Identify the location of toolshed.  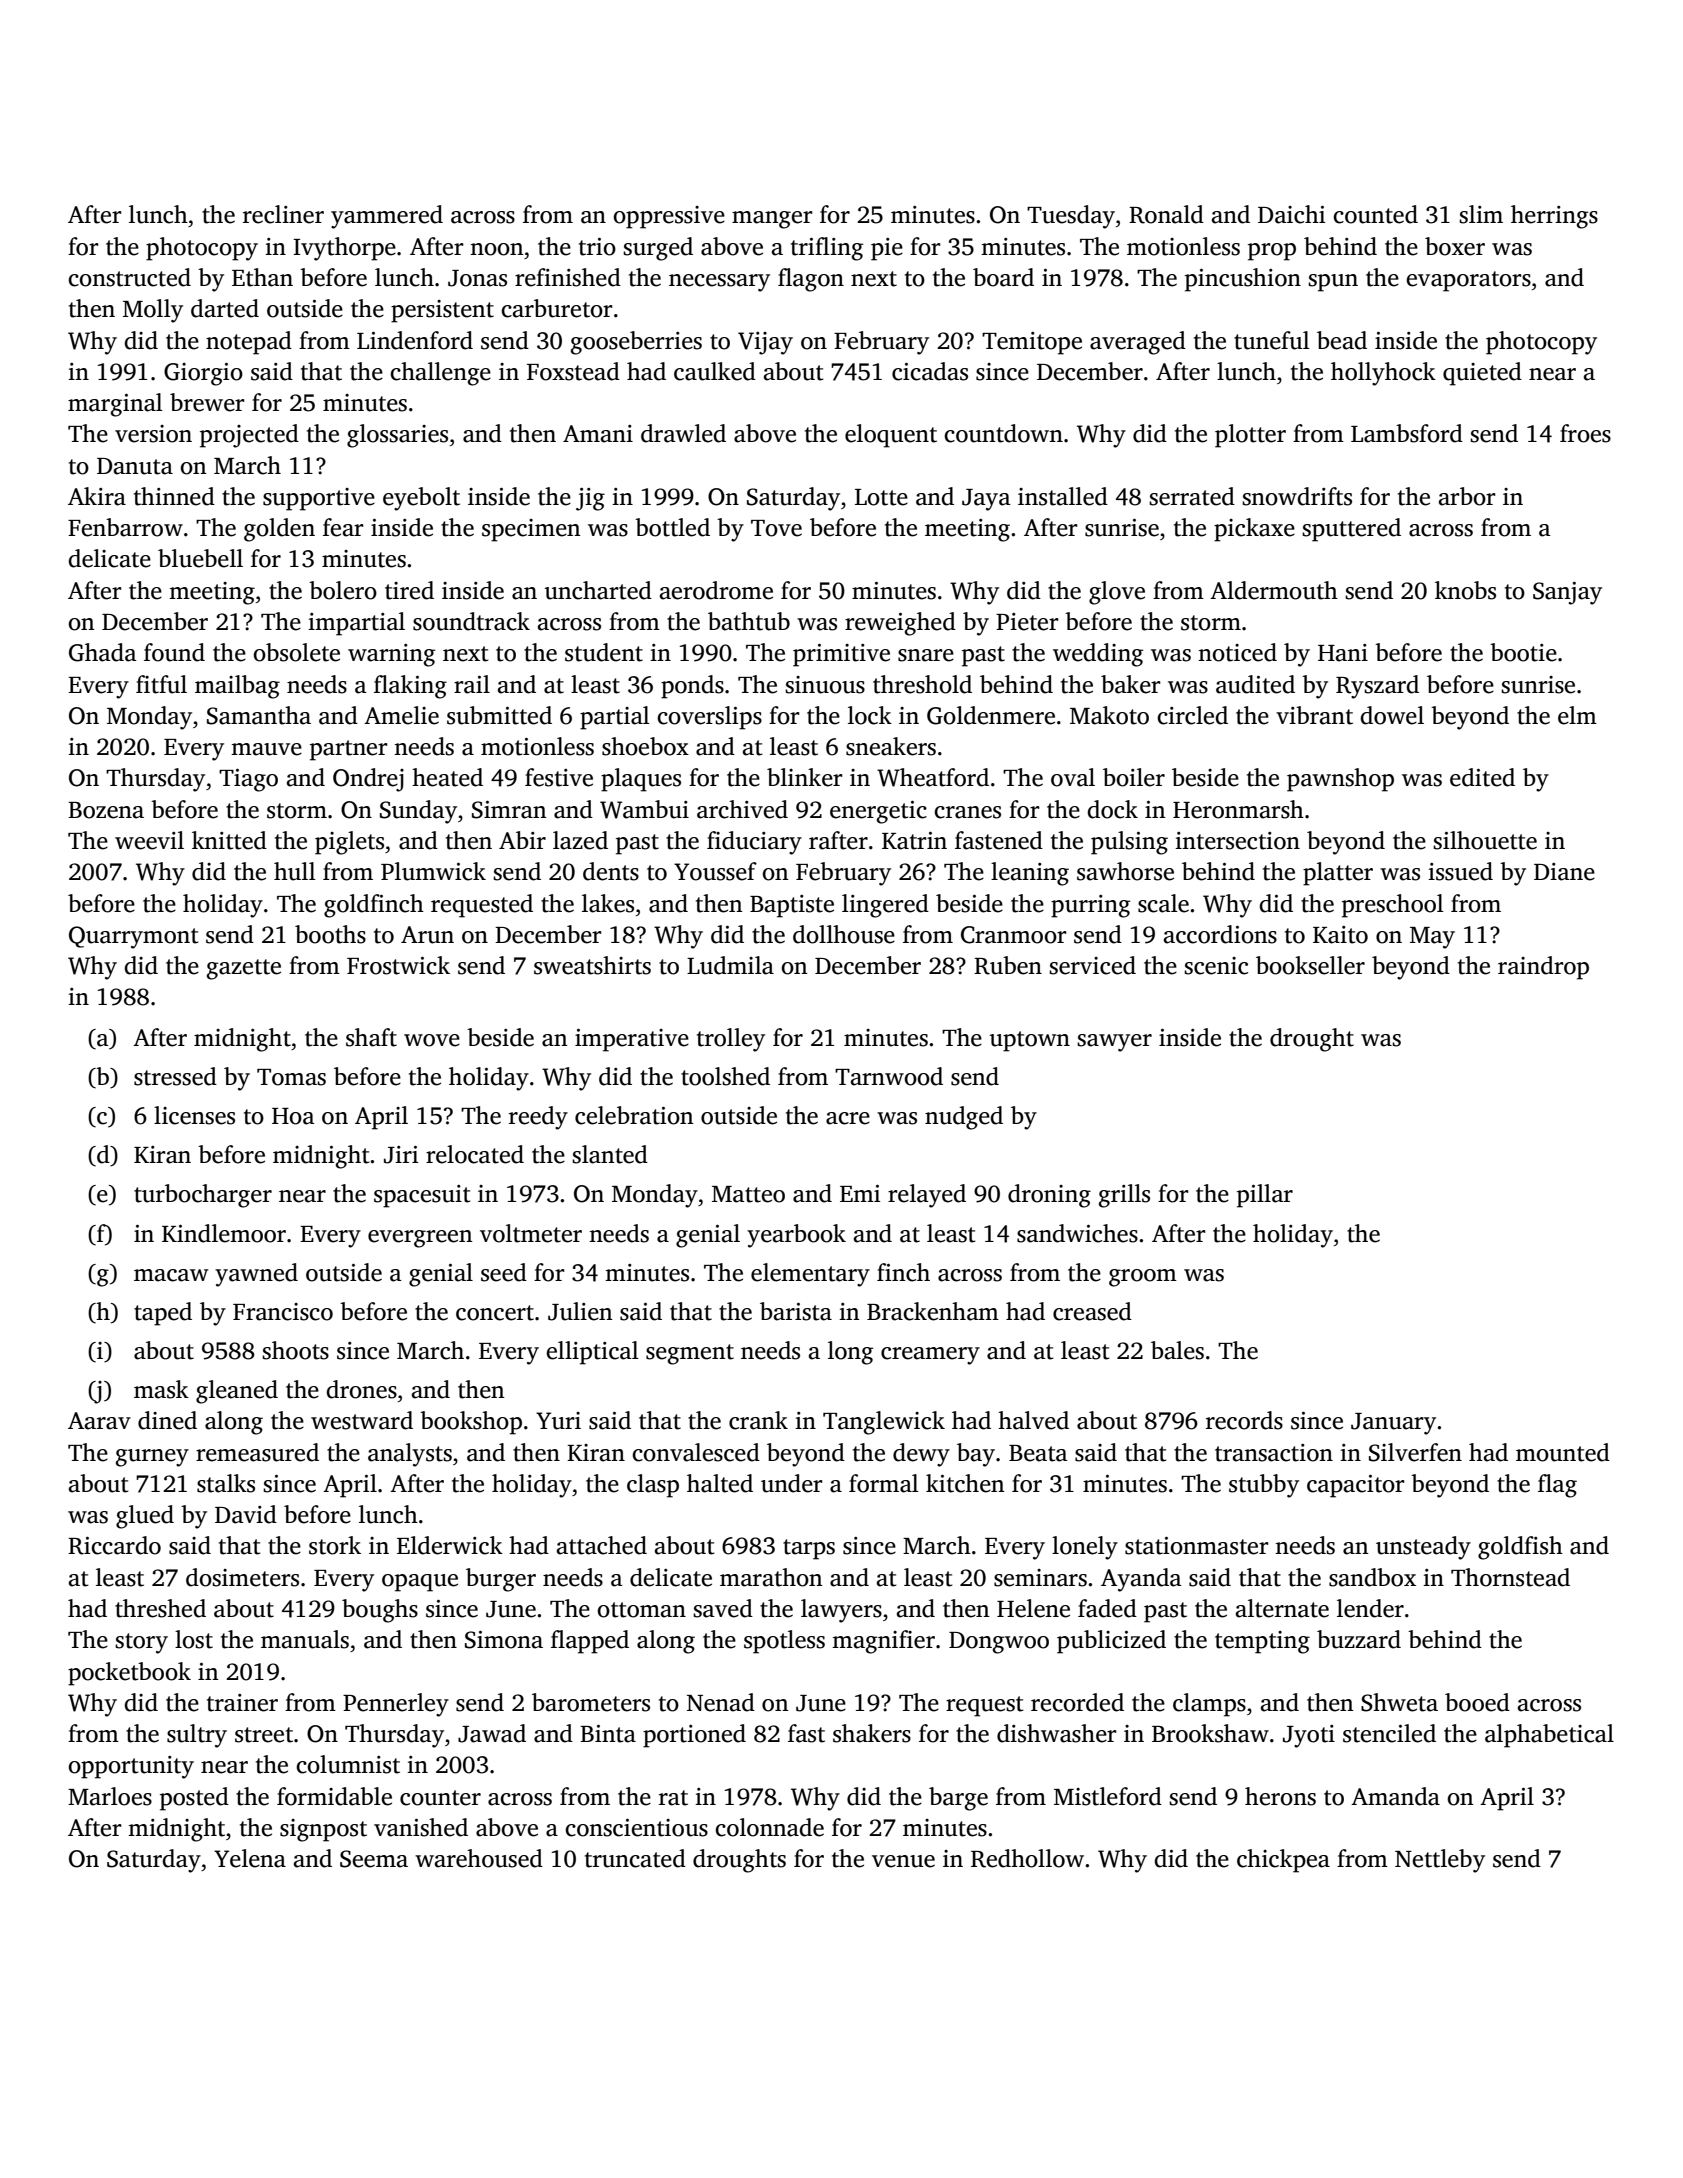
(725, 1076).
